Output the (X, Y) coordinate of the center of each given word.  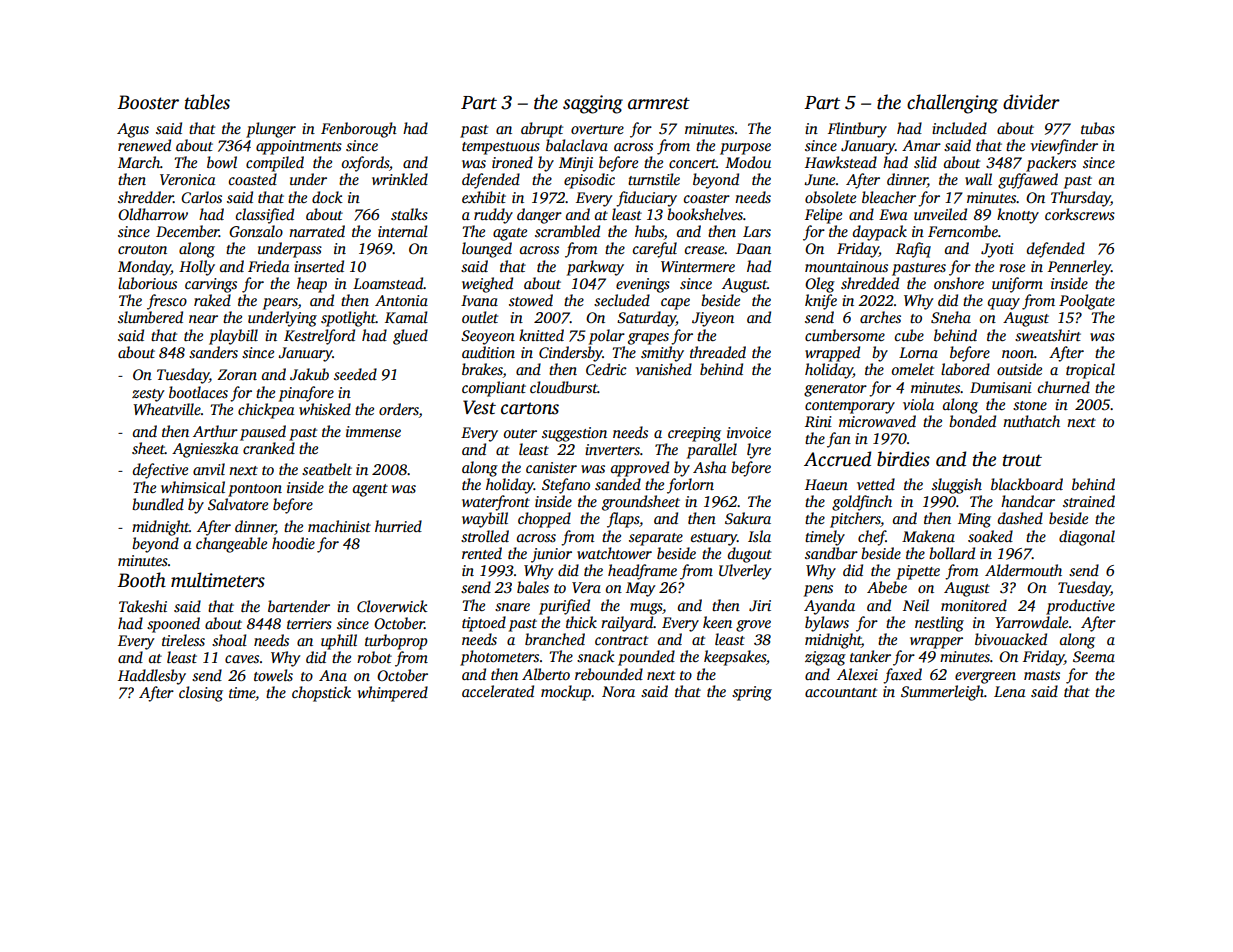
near (203, 319)
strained (1089, 501)
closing (201, 694)
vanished (663, 369)
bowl (222, 162)
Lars (757, 231)
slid (925, 162)
